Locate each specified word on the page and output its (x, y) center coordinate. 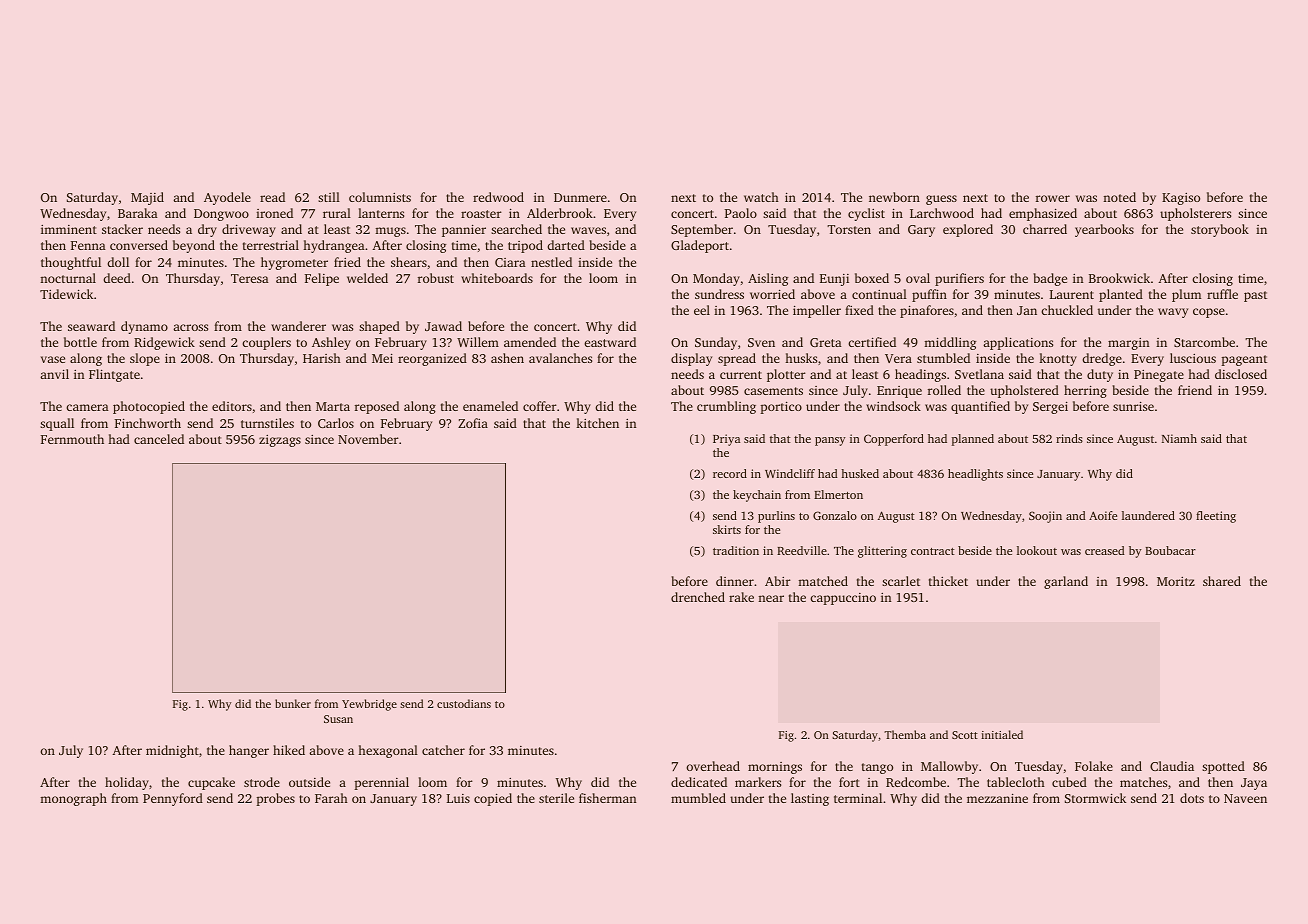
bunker (293, 703)
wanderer (298, 326)
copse (1209, 313)
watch (761, 197)
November (368, 439)
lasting (810, 799)
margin (1129, 344)
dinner (735, 581)
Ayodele (227, 198)
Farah (331, 798)
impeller (817, 311)
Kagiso (1181, 199)
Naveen (1245, 798)
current (741, 375)
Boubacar (1170, 550)
